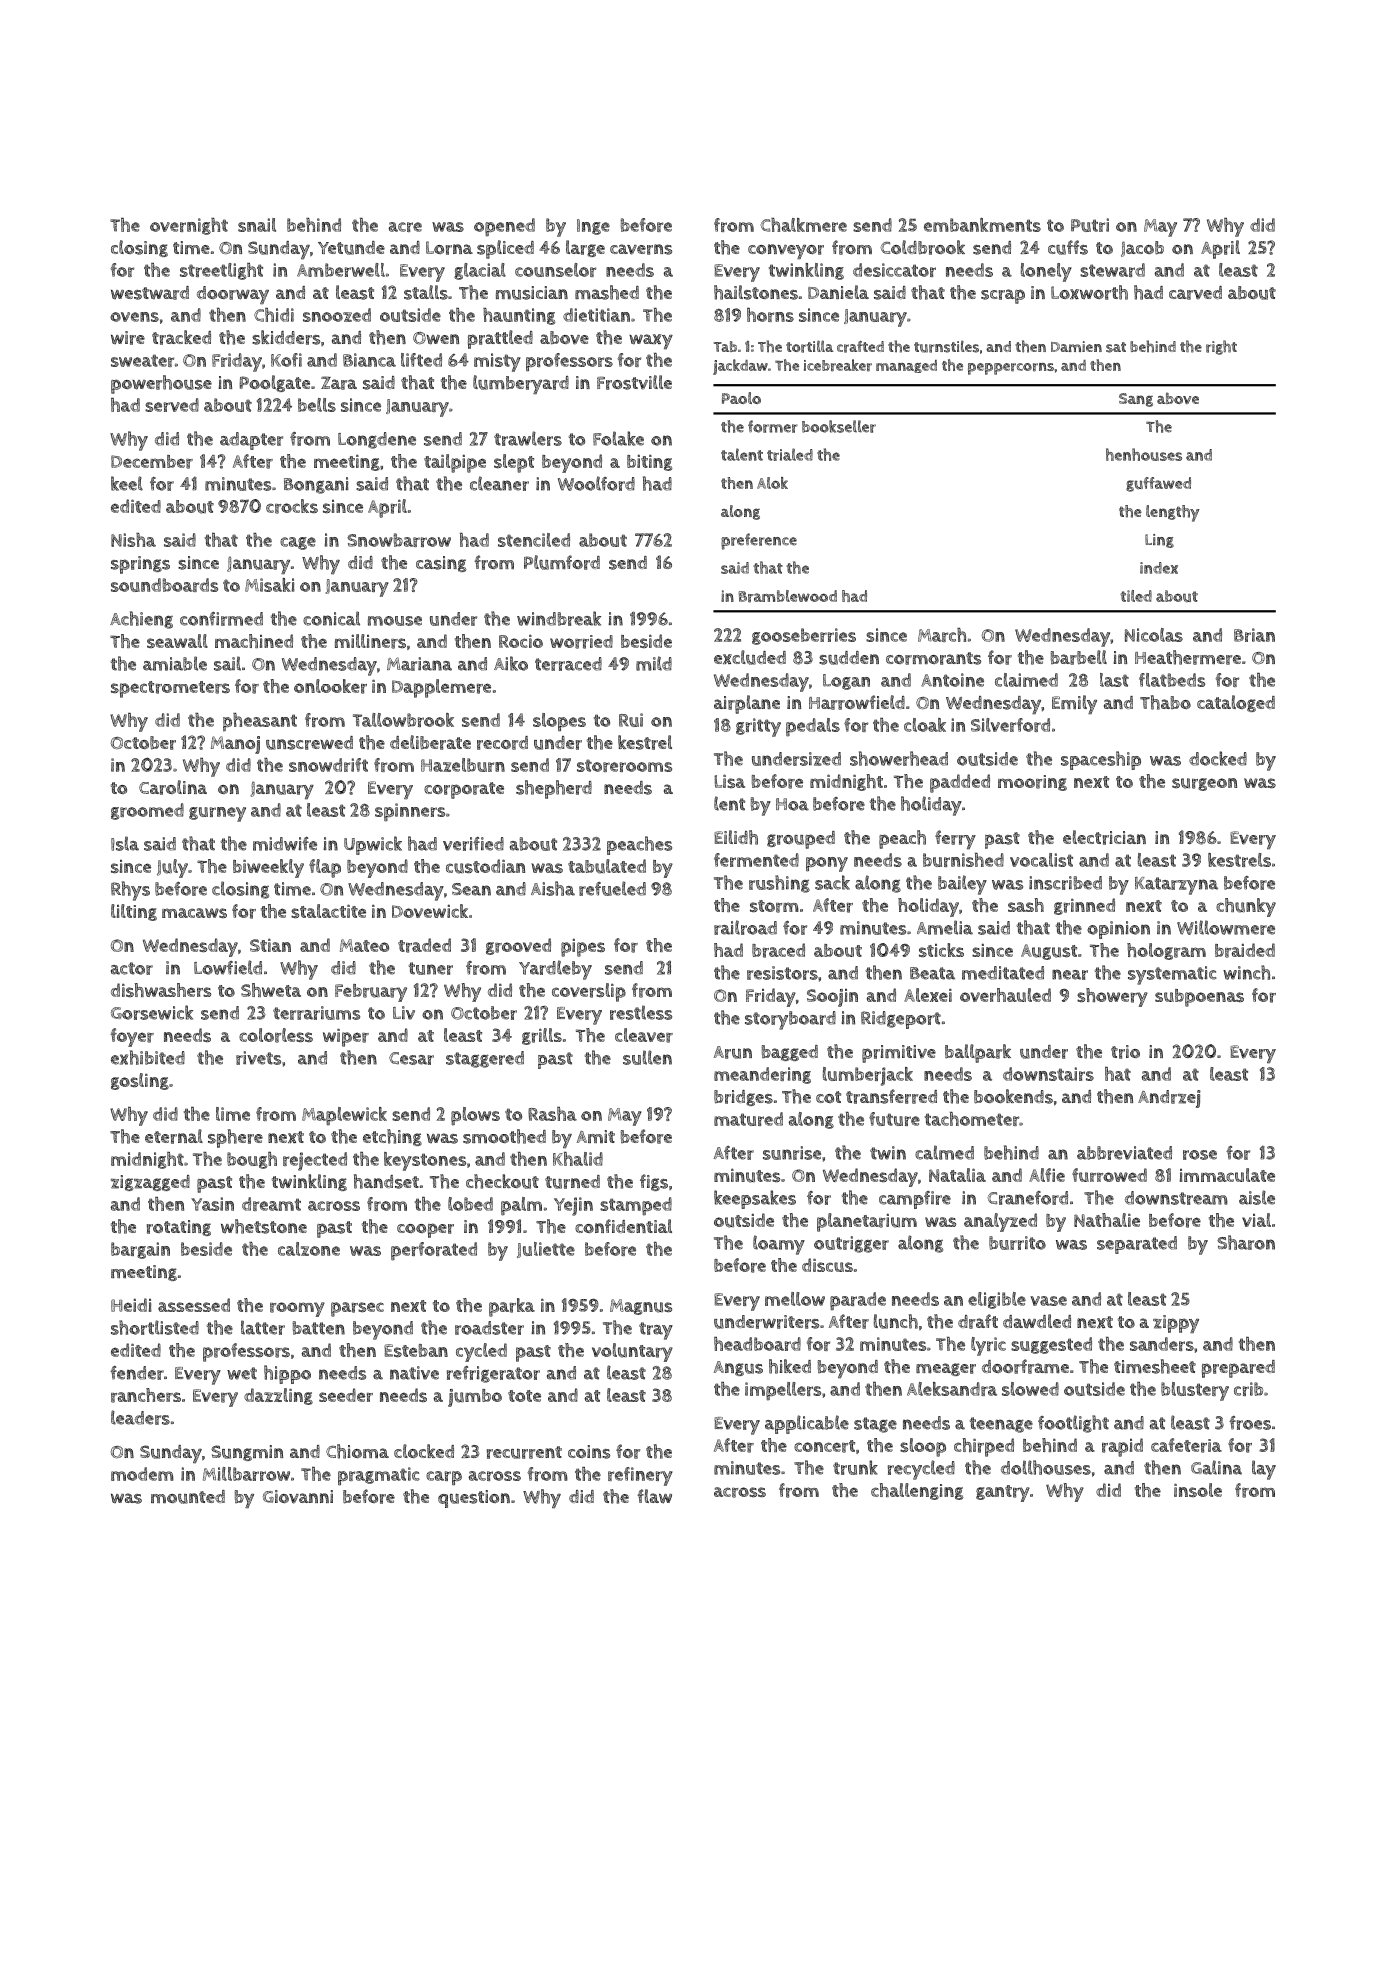 The image size is (1386, 1969). Describe the element at coordinates (748, 1119) in the screenshot. I see `matured` at that location.
